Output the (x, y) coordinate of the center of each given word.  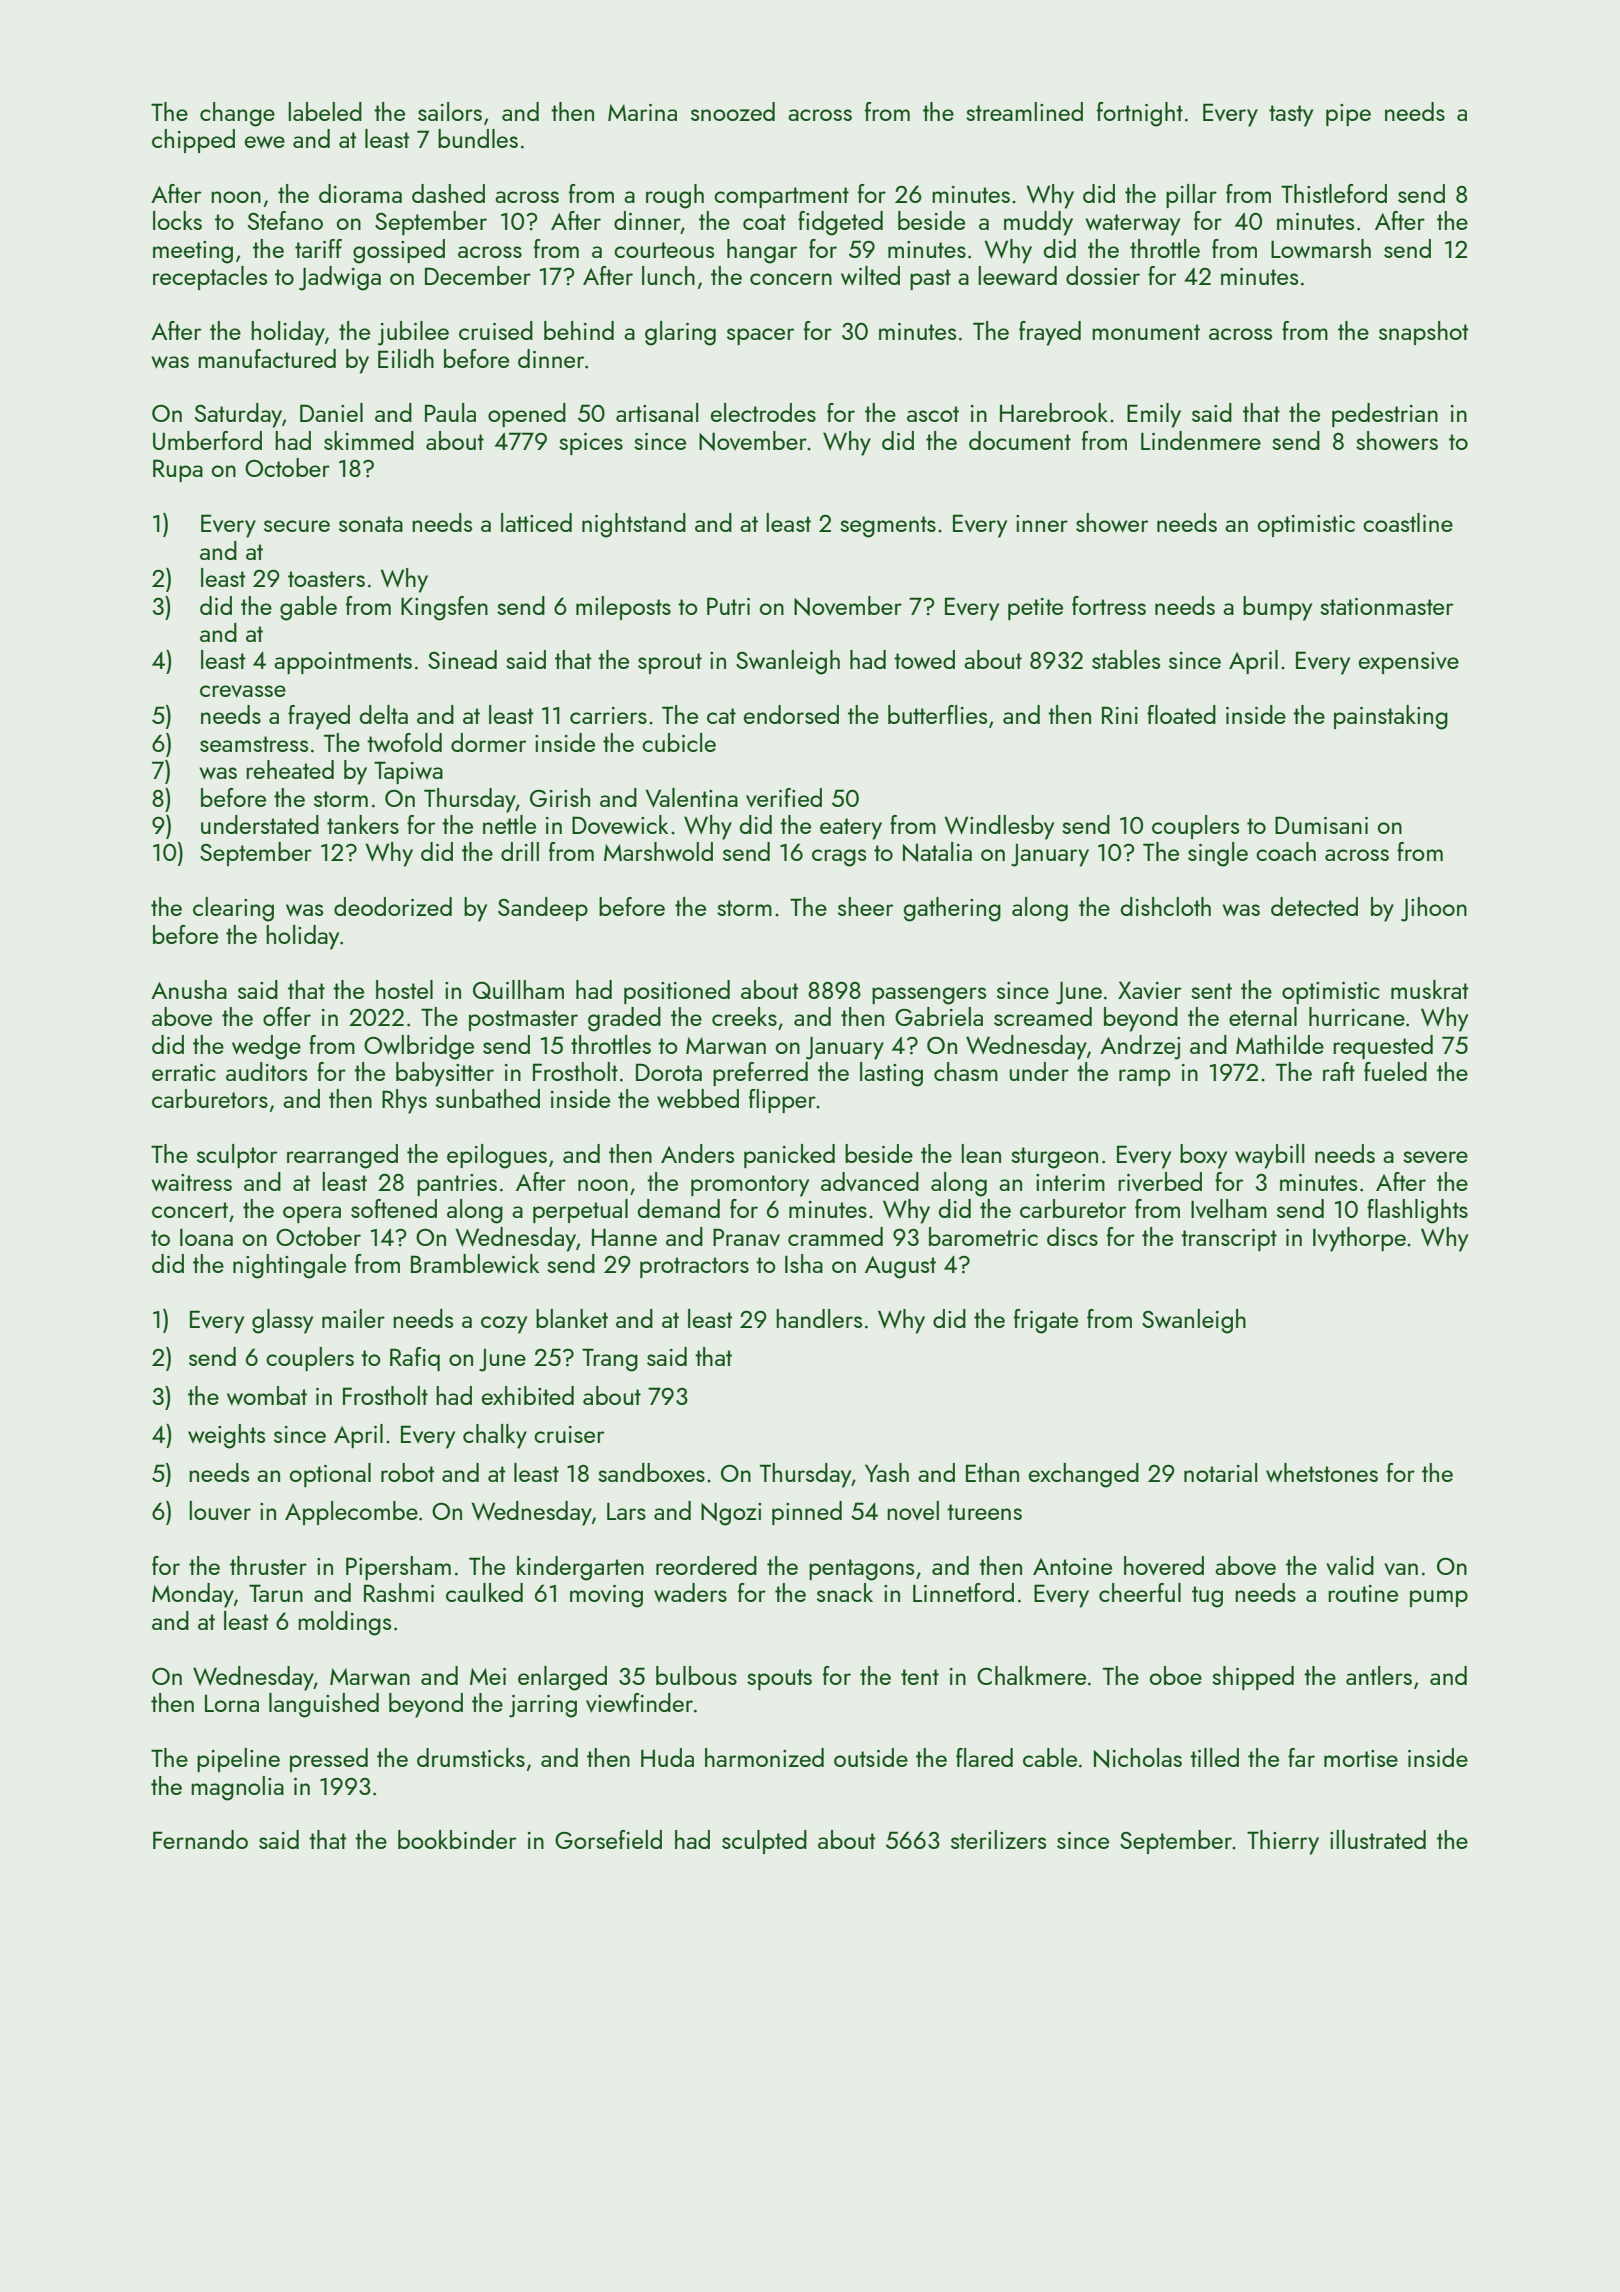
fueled (1395, 1071)
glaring (680, 333)
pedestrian (1385, 415)
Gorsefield (608, 1839)
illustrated (1378, 1839)
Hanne (624, 1237)
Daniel (331, 412)
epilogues (497, 1156)
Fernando (200, 1839)
